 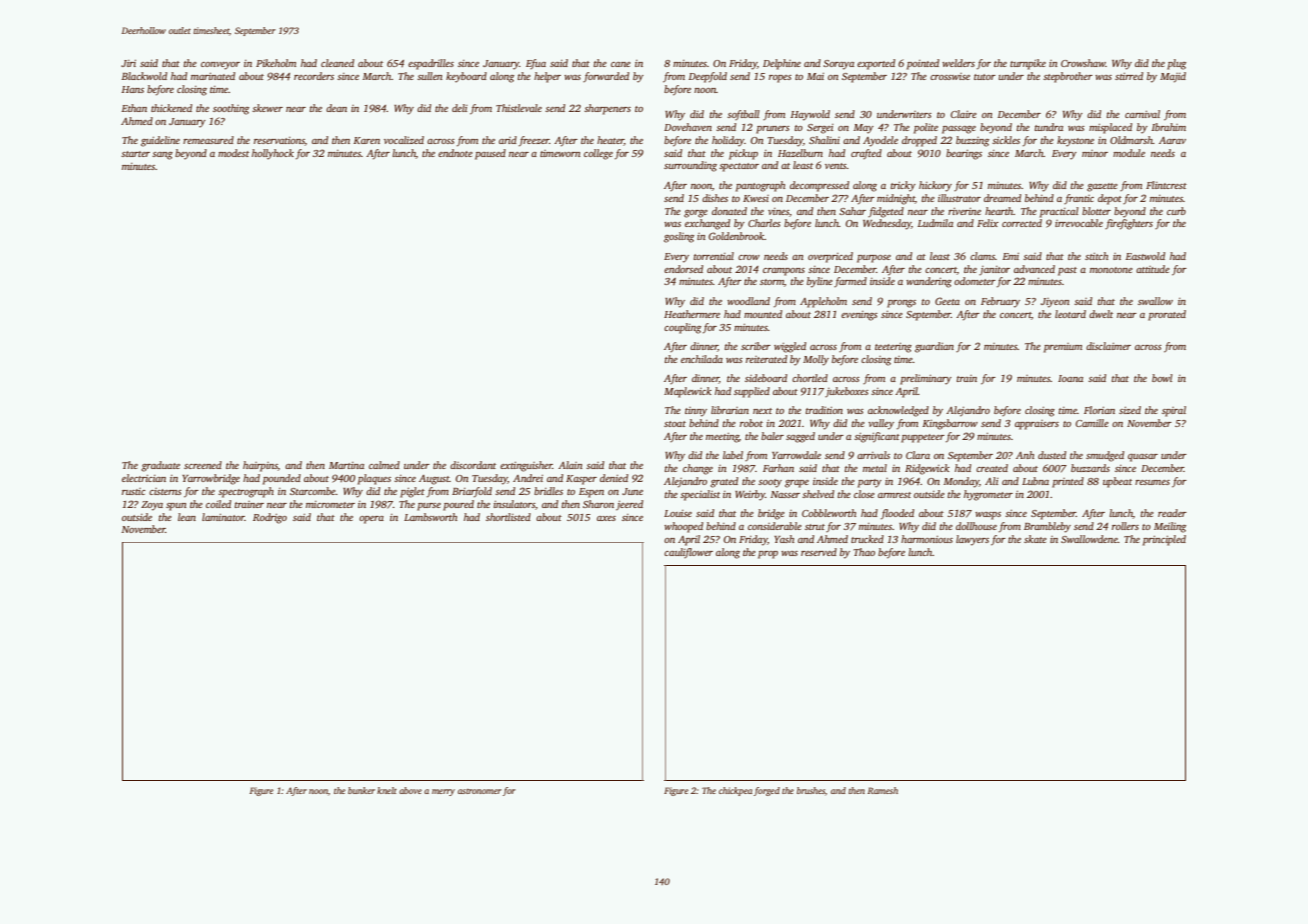 What do you see at coordinates (1117, 482) in the screenshot?
I see `upbeat` at bounding box center [1117, 482].
